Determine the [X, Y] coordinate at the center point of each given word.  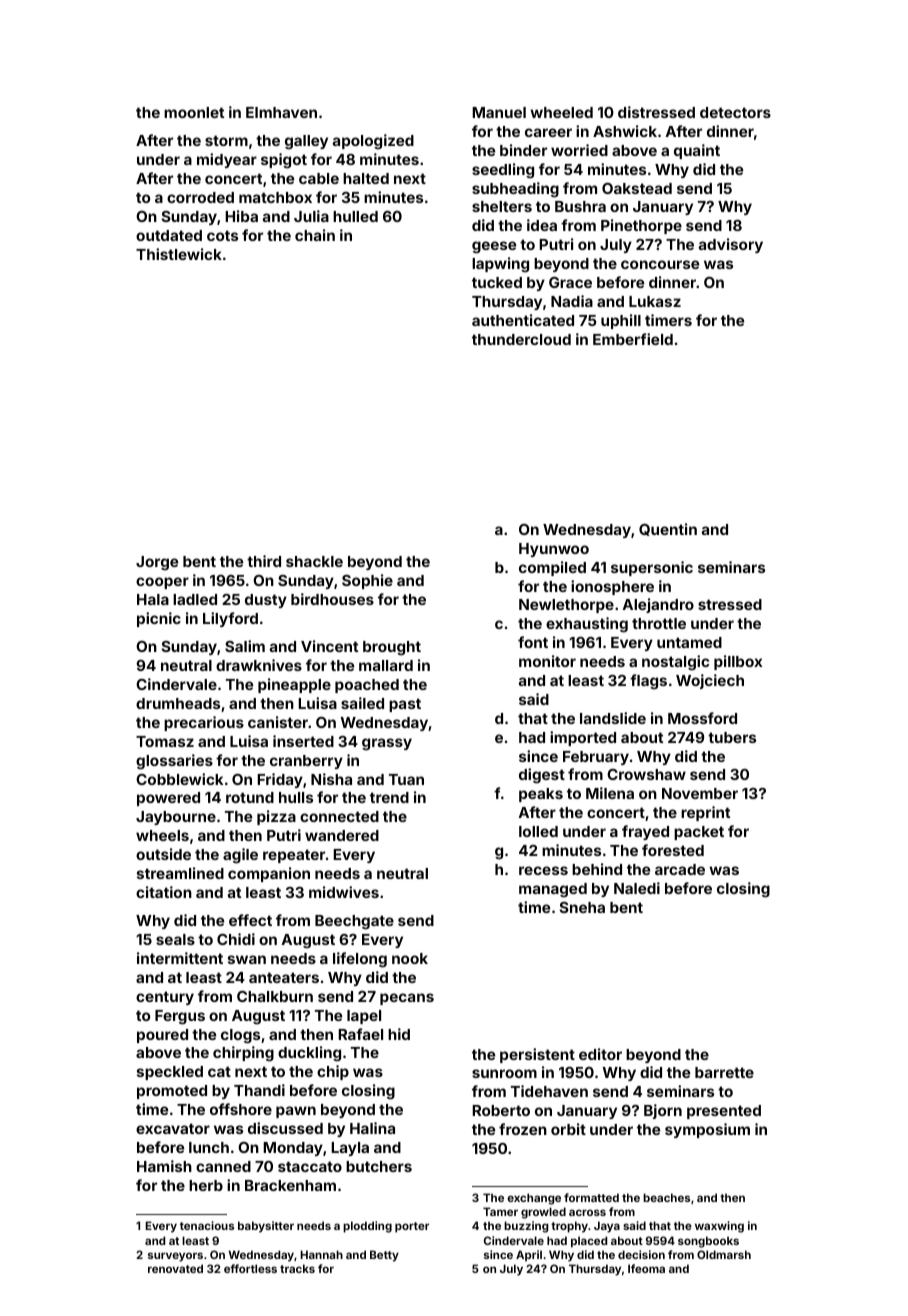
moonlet [194, 112]
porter [412, 1227]
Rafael [360, 1034]
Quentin [668, 529]
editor [600, 1054]
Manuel [499, 112]
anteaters [284, 977]
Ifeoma [646, 1268]
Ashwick [625, 131]
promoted [172, 1092]
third [264, 561]
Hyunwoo [554, 550]
